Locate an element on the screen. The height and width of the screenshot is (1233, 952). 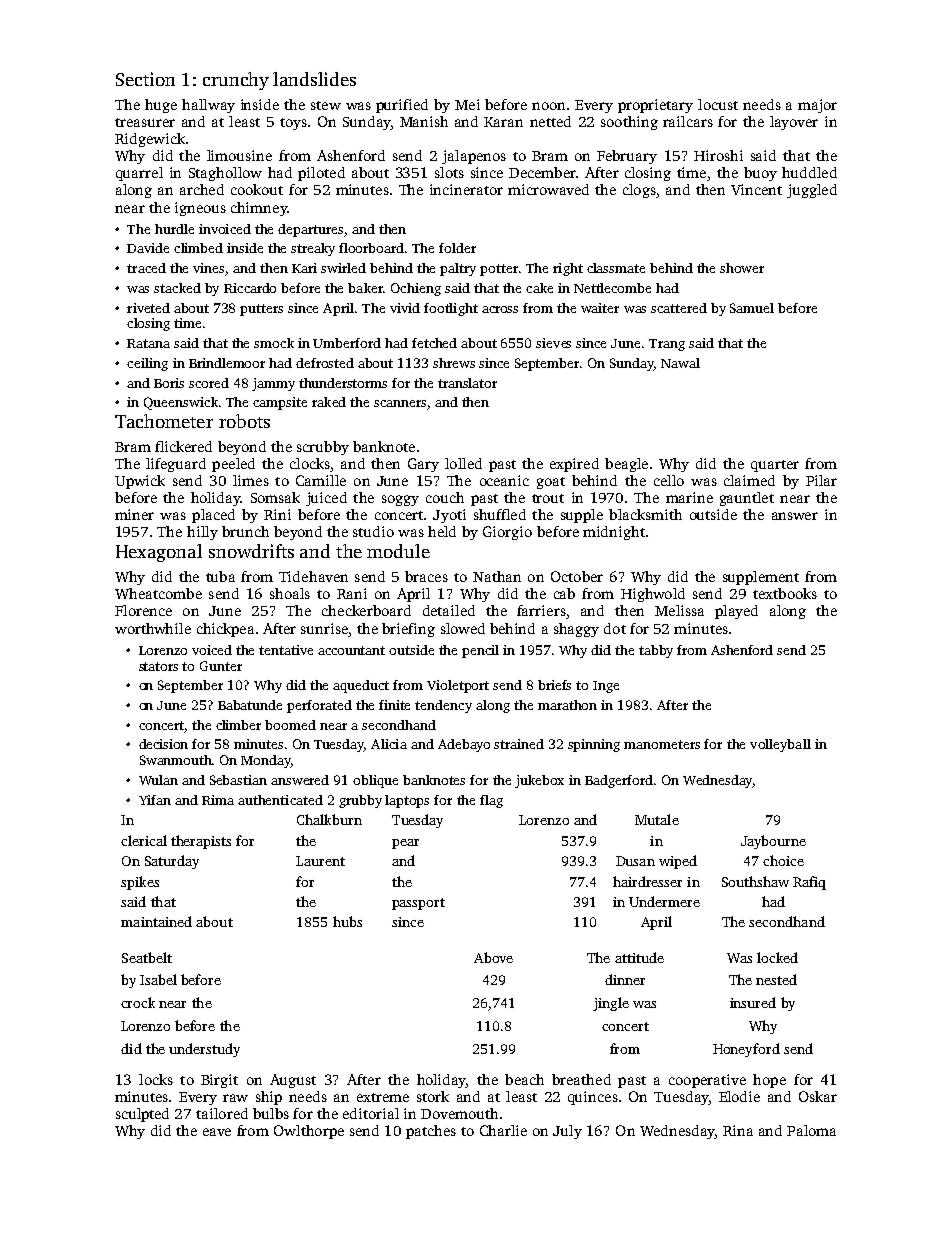
noon is located at coordinates (548, 106).
